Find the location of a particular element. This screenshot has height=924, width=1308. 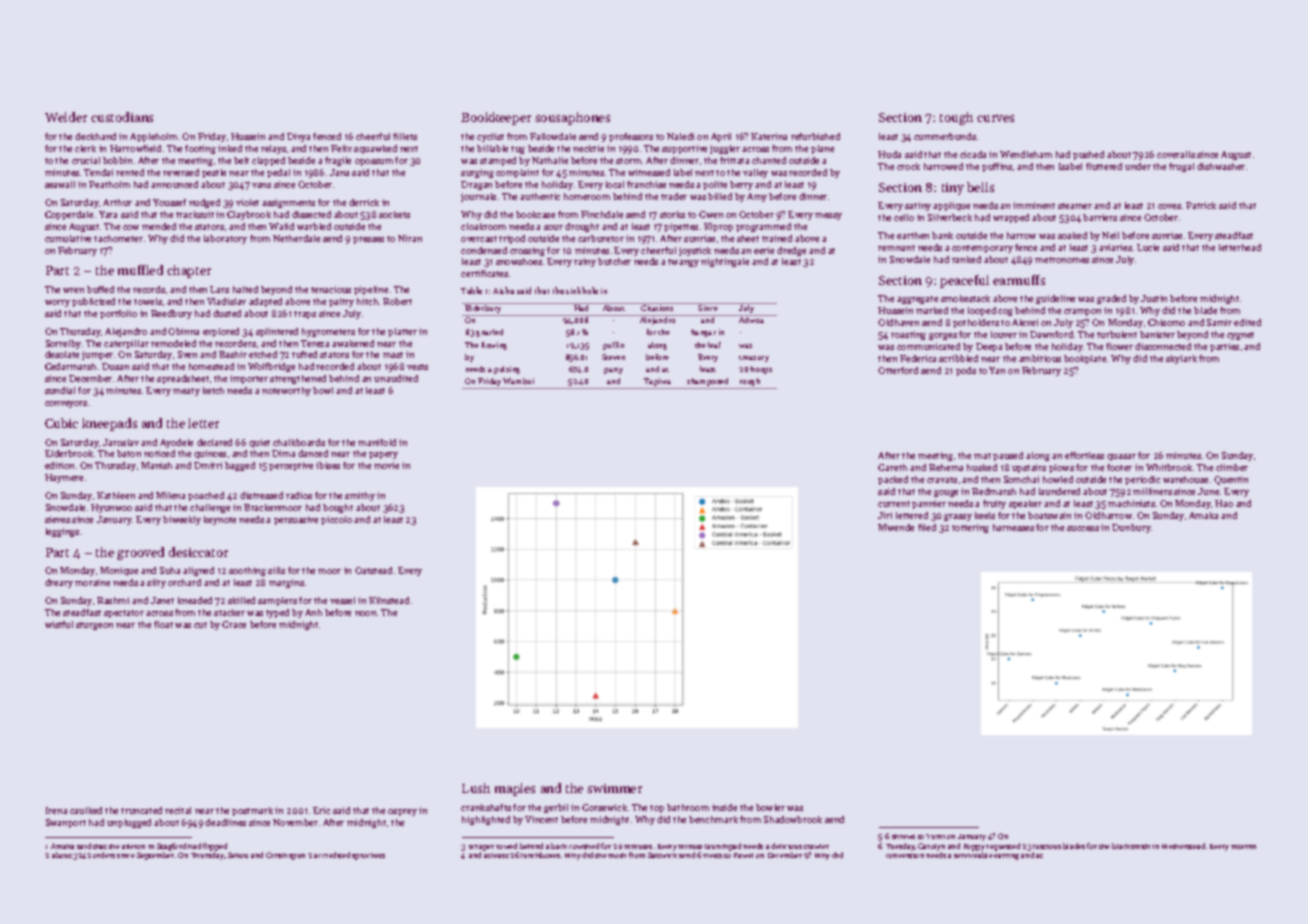

interim is located at coordinates (1243, 847).
